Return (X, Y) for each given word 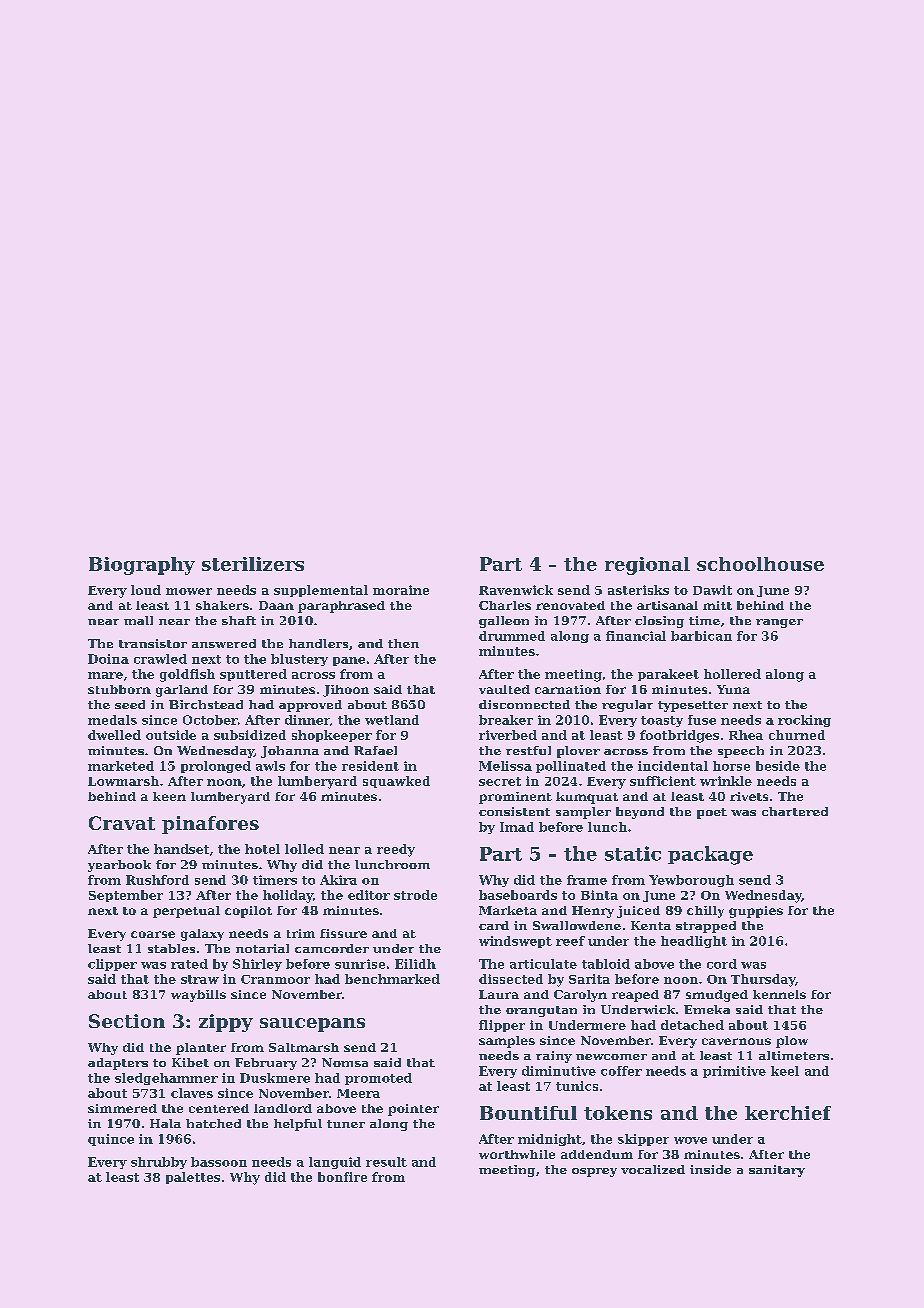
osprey (594, 1172)
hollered (732, 674)
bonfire (342, 1177)
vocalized (653, 1169)
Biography (142, 566)
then (403, 643)
